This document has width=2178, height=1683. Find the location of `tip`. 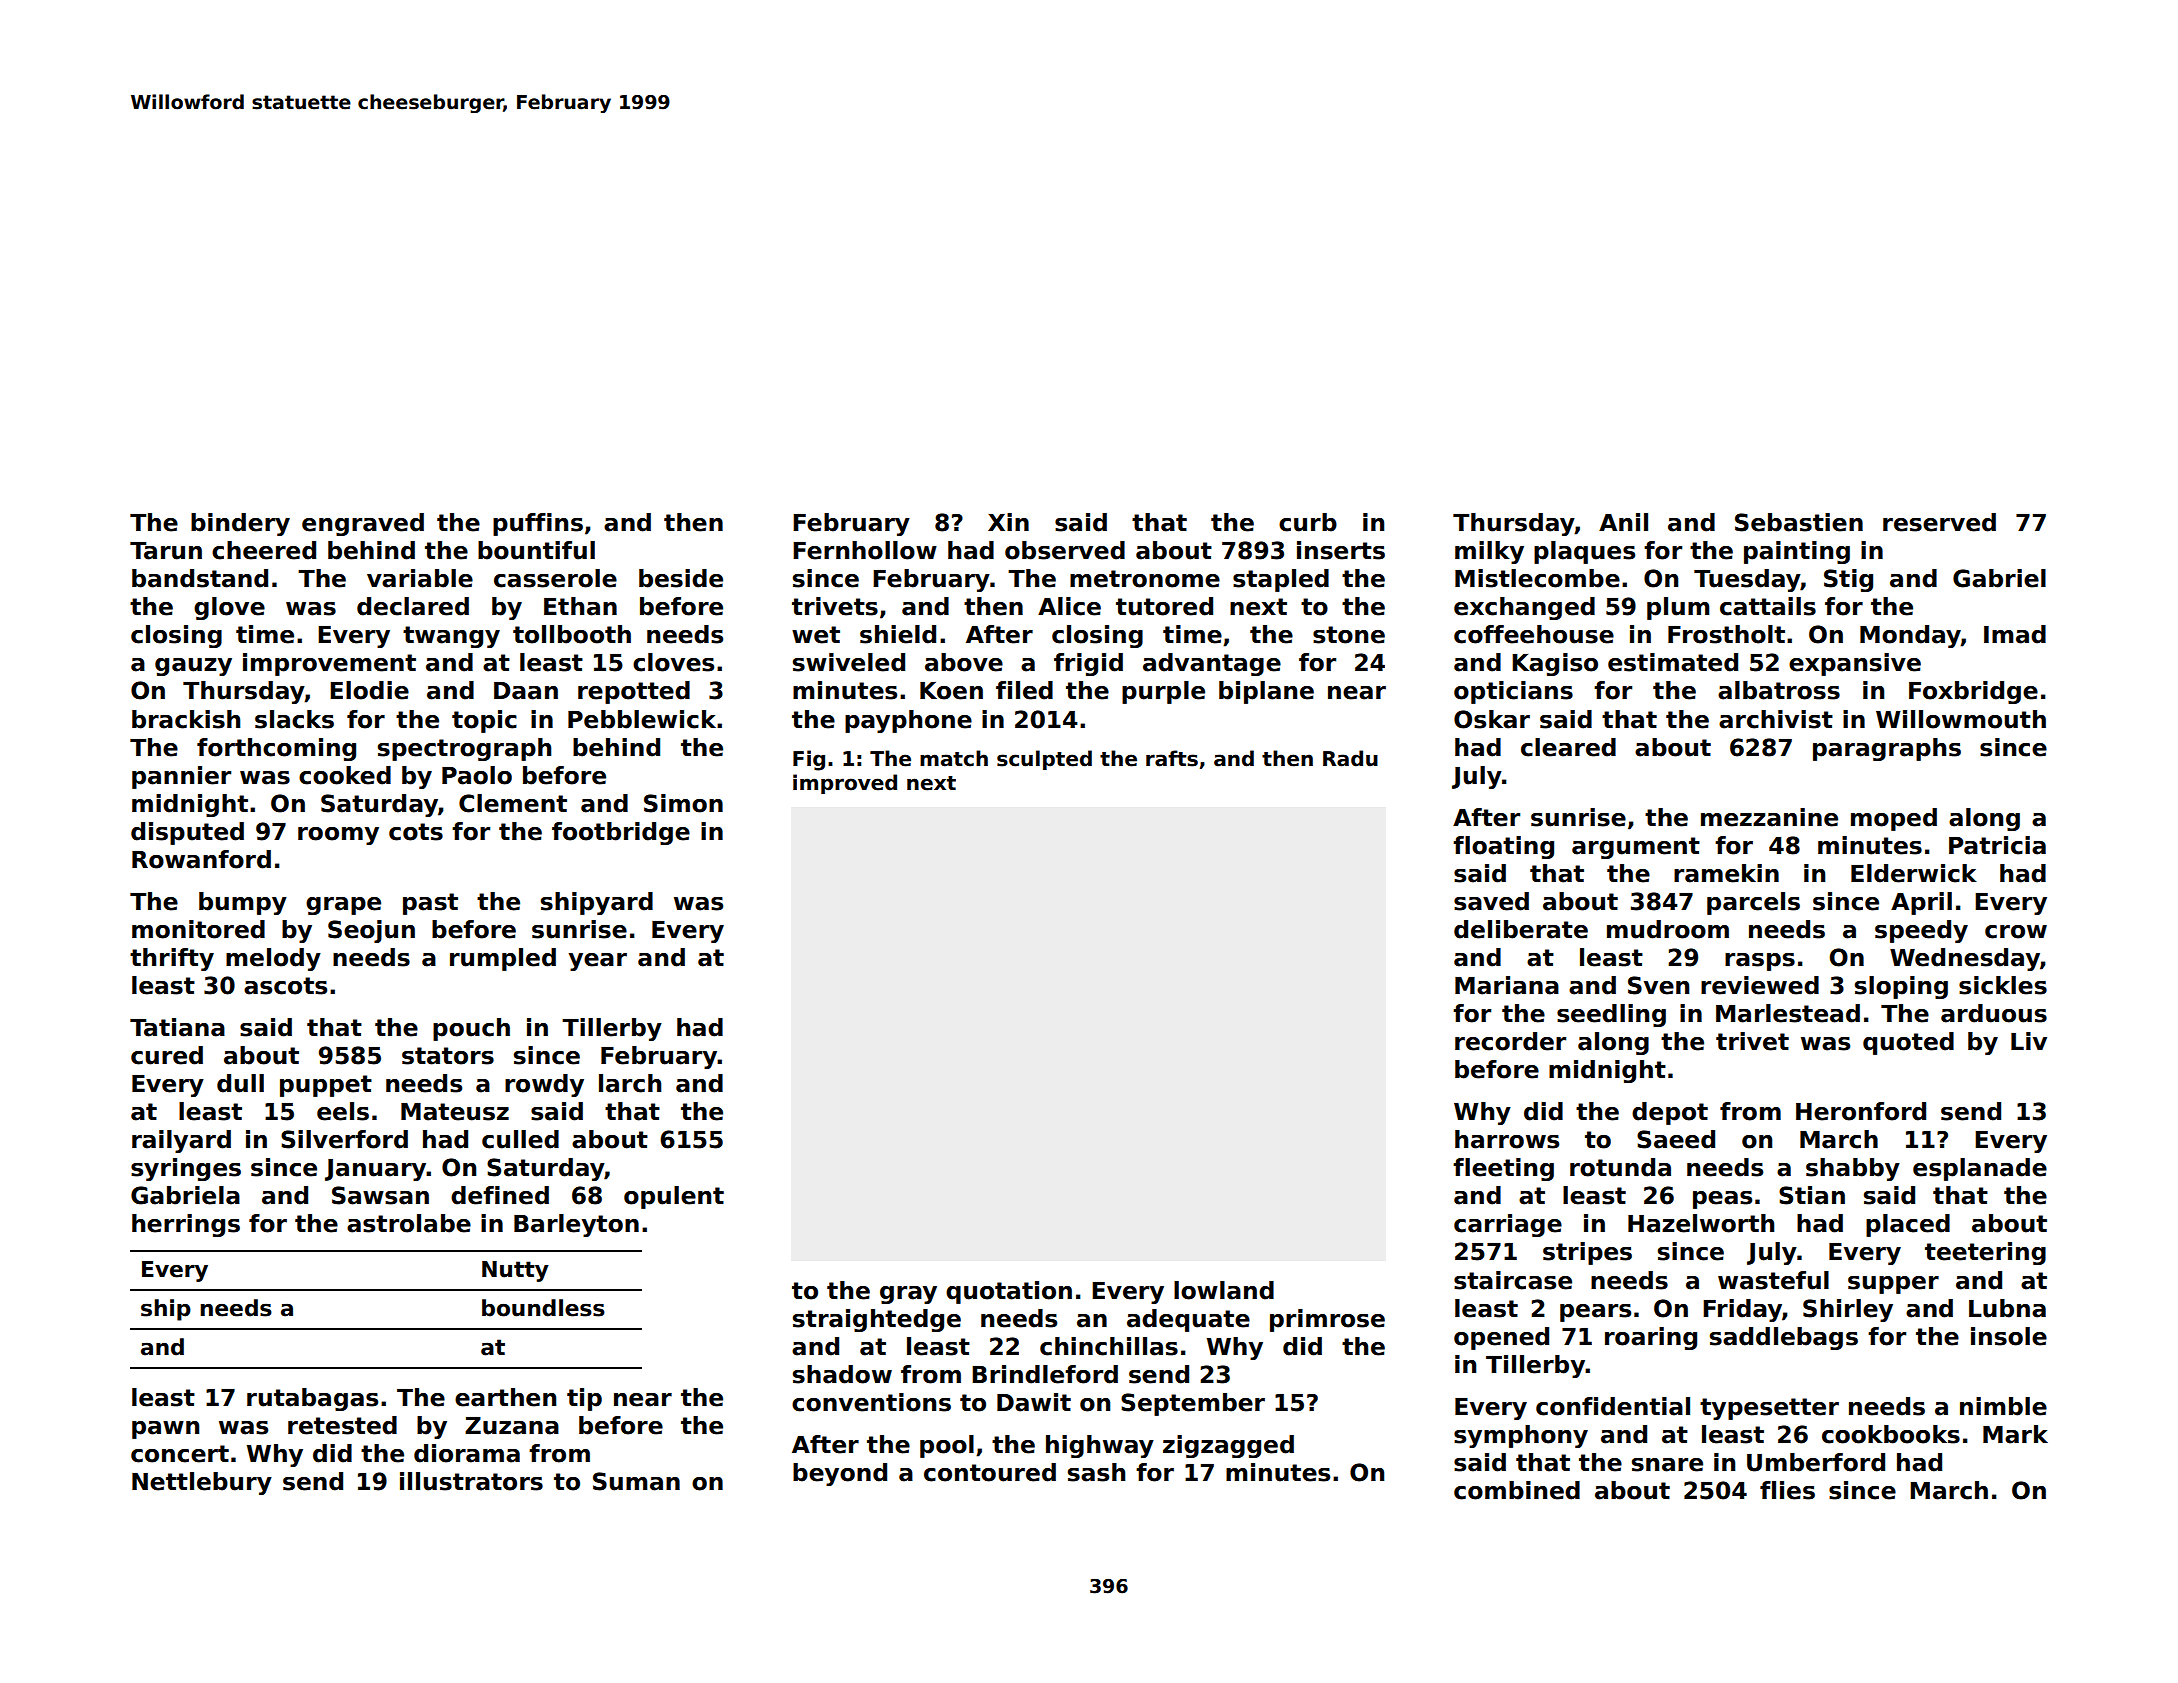

tip is located at coordinates (584, 1399).
